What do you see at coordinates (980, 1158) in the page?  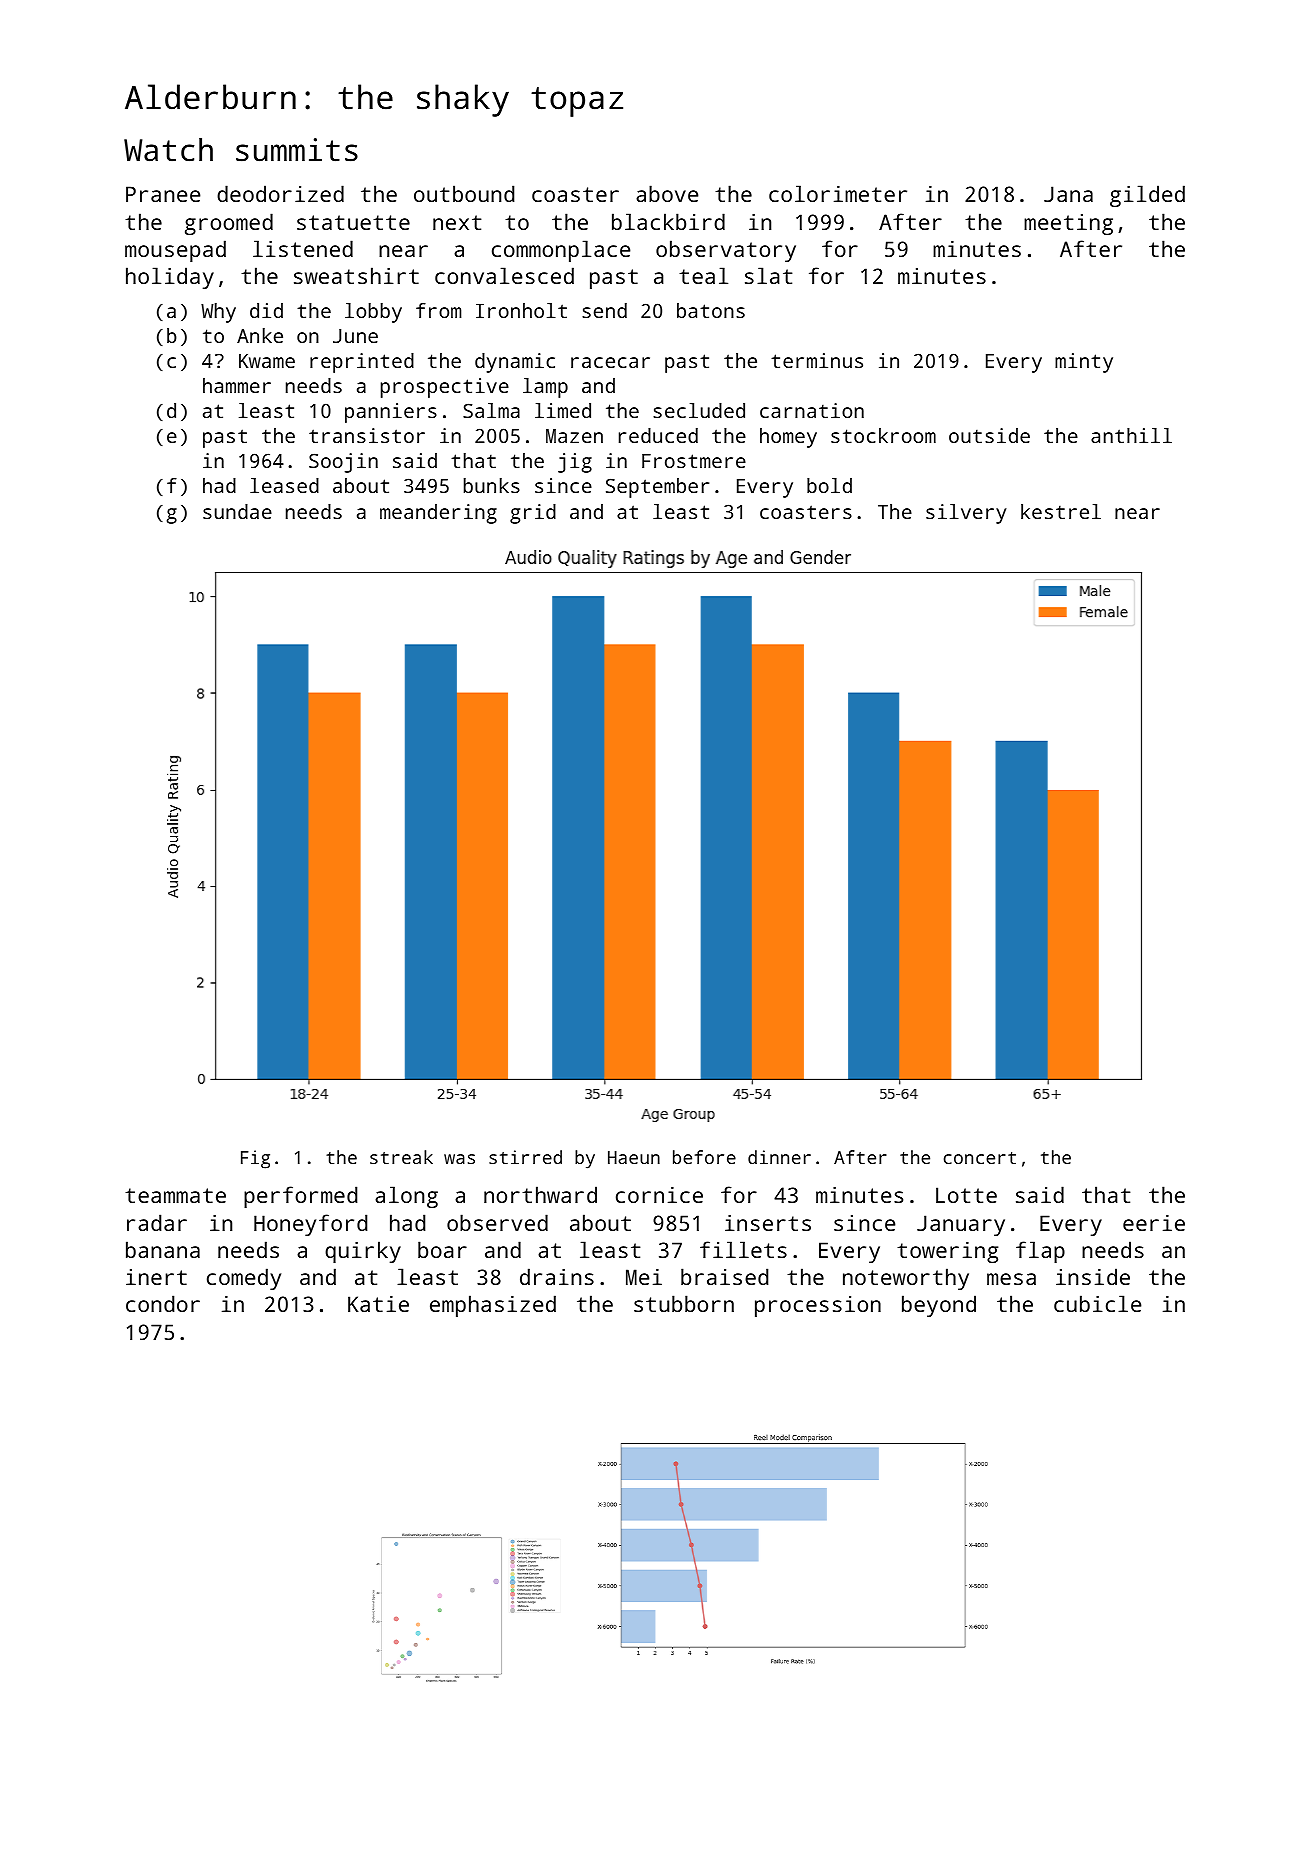 I see `concert` at bounding box center [980, 1158].
